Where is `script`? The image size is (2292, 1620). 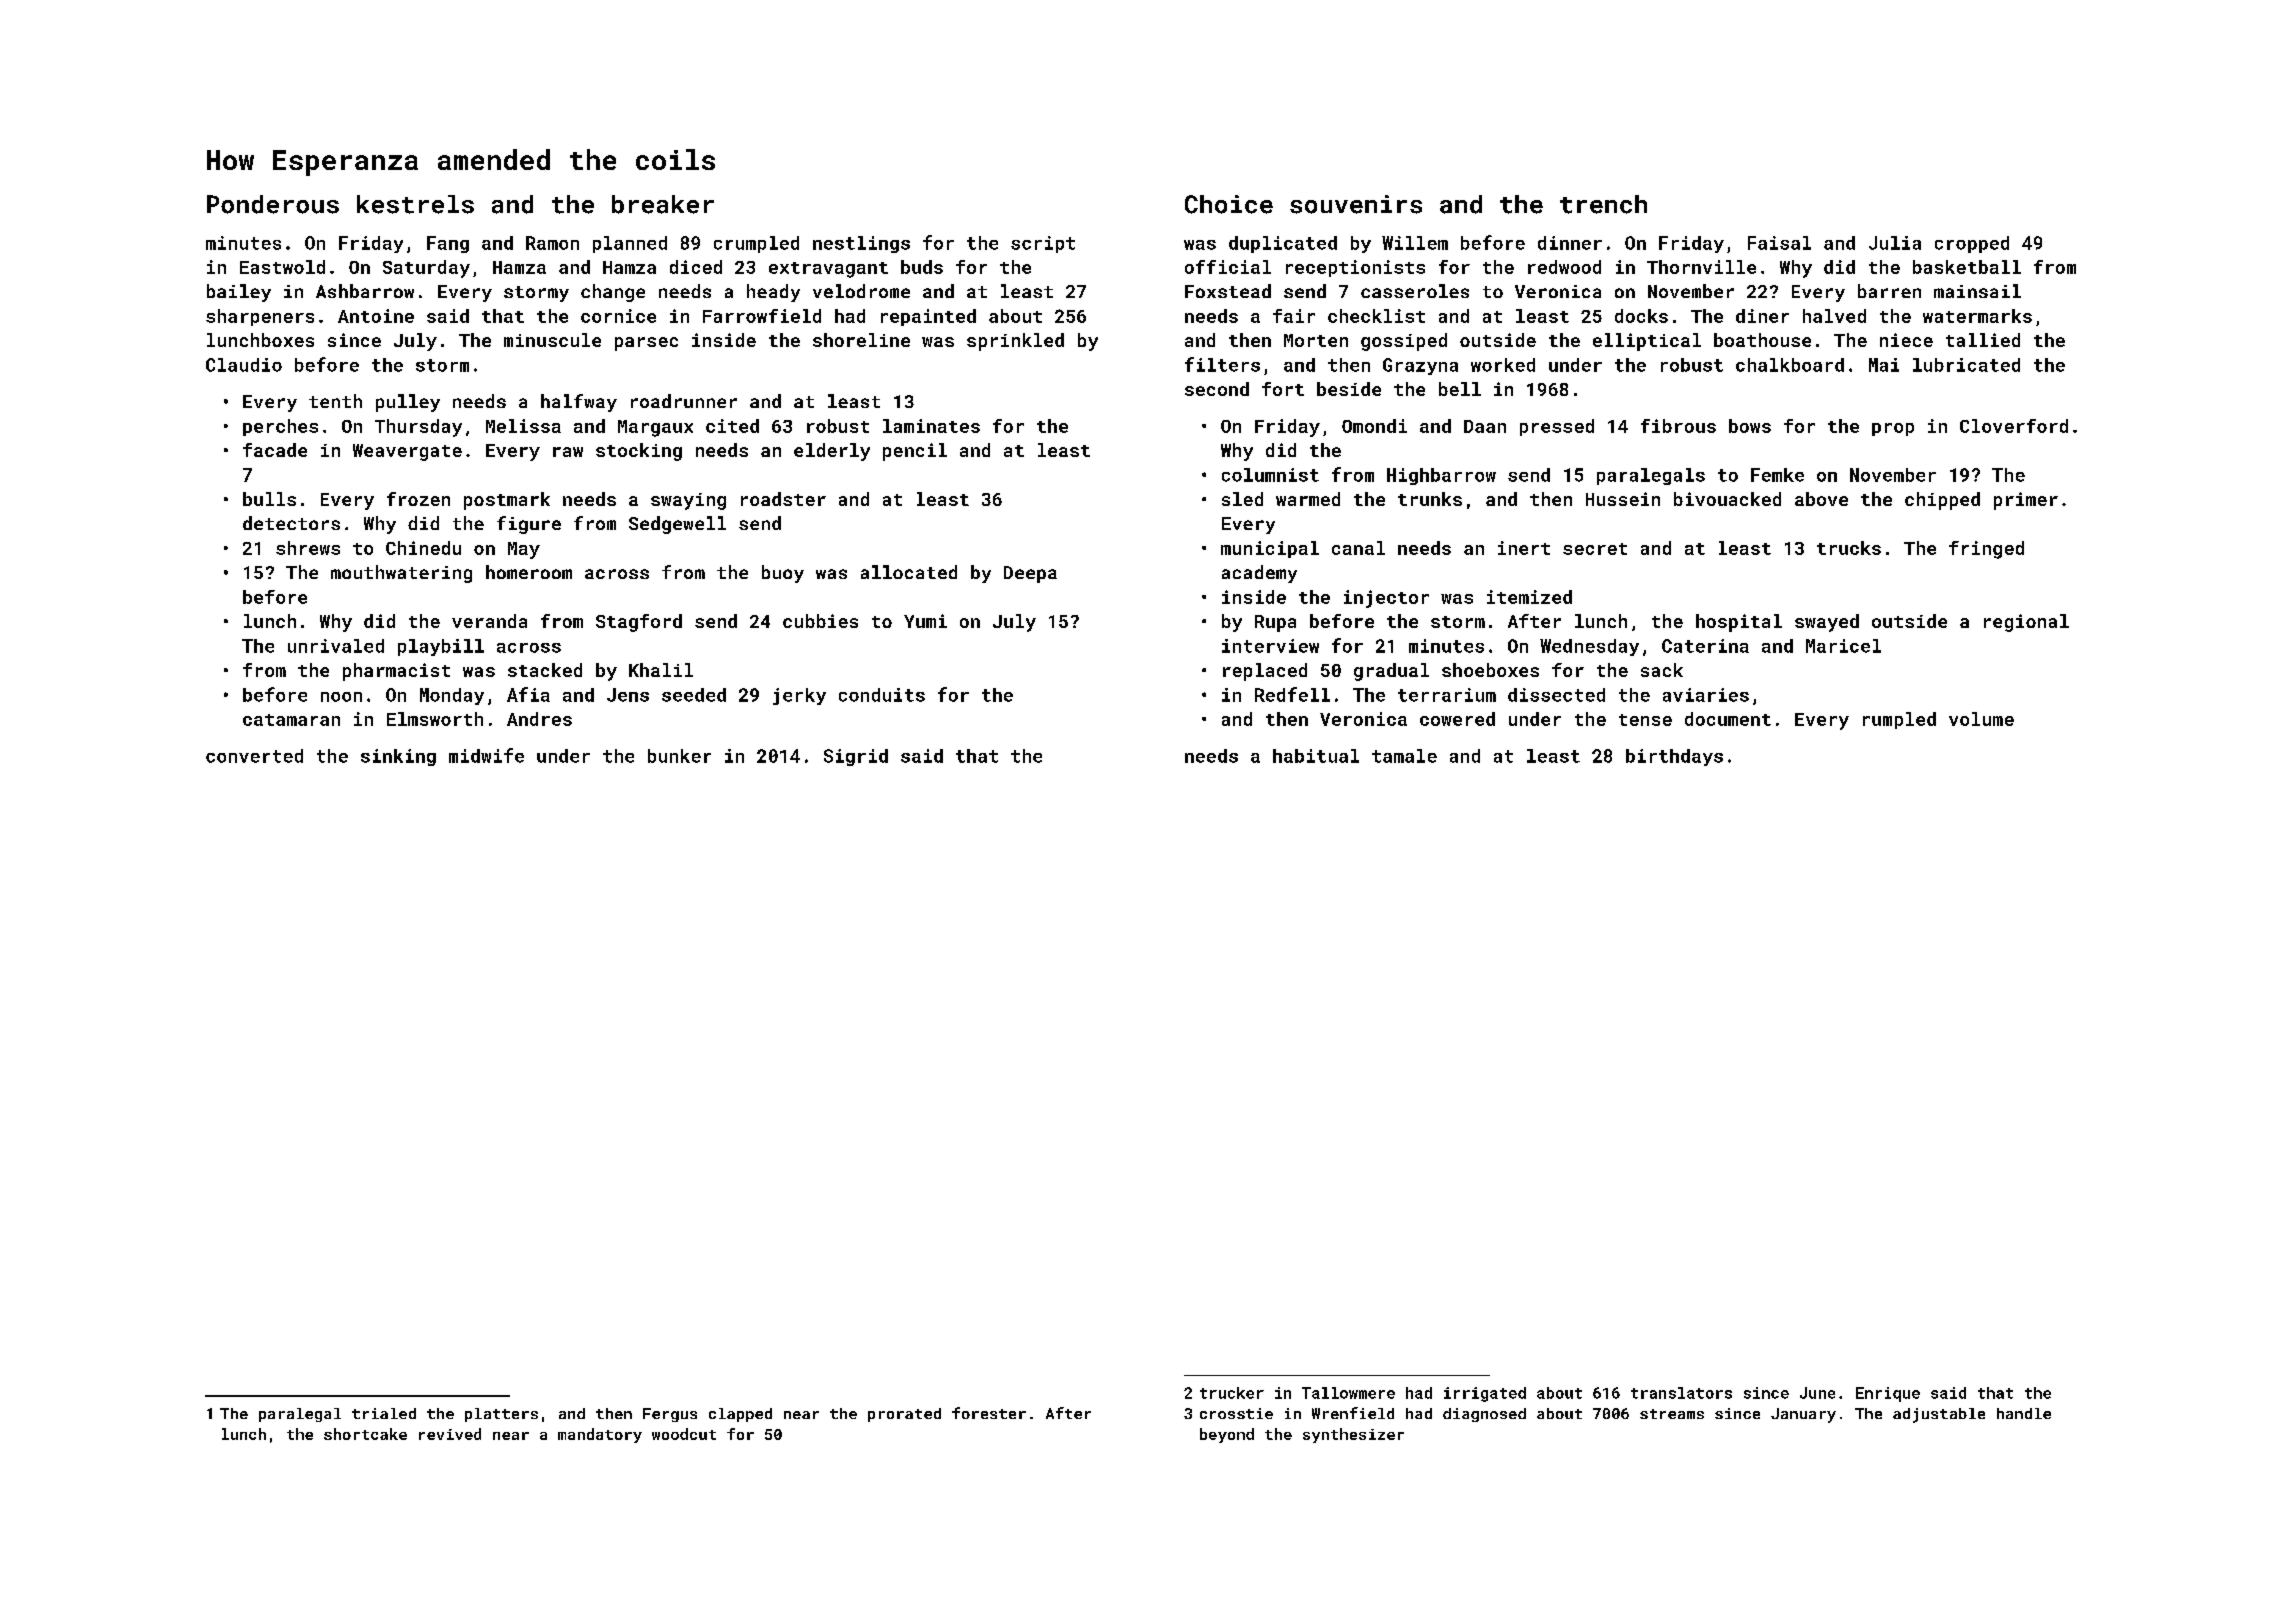 script is located at coordinates (1043, 244).
